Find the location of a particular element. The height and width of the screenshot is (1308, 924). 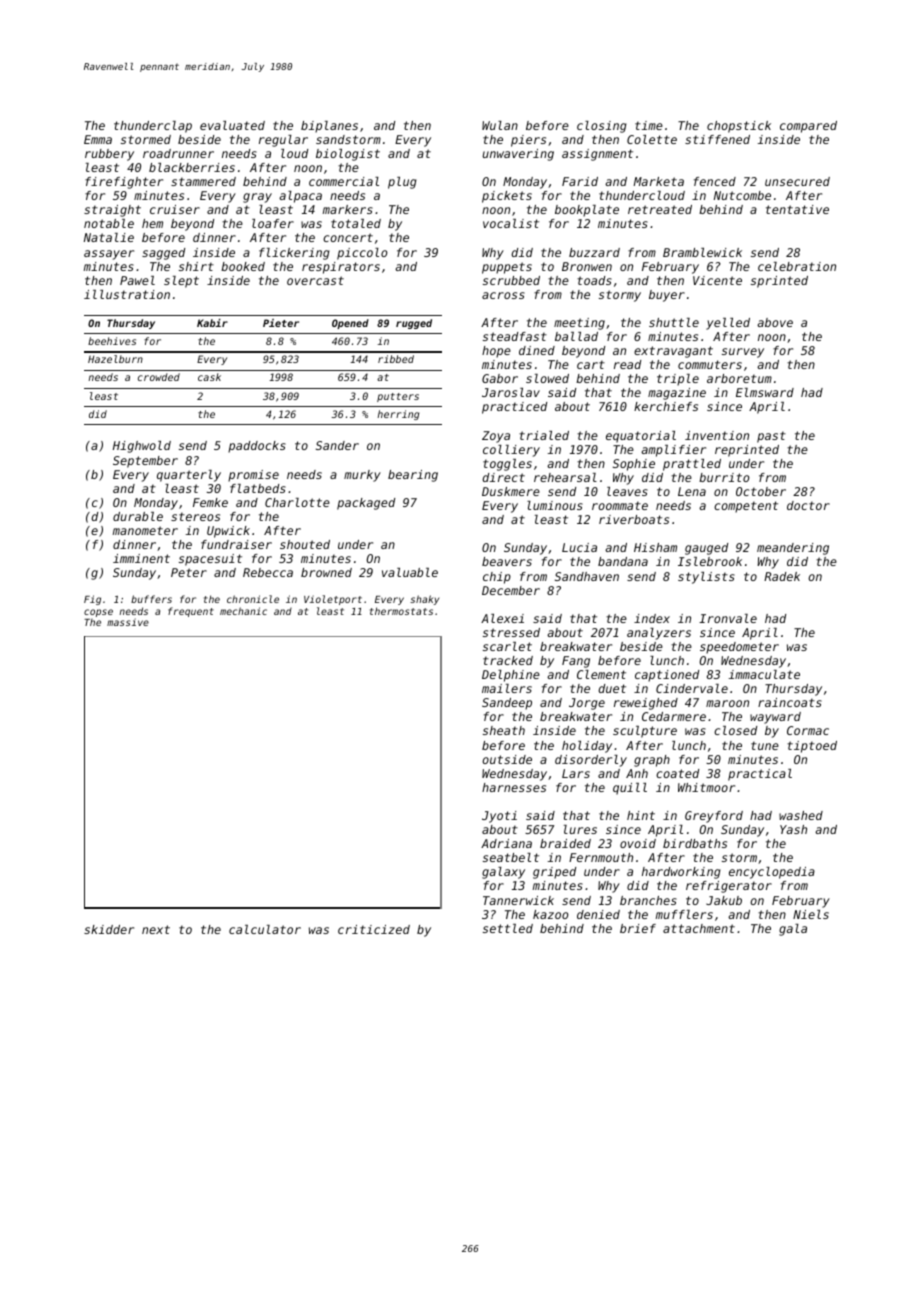

wayward is located at coordinates (775, 718).
